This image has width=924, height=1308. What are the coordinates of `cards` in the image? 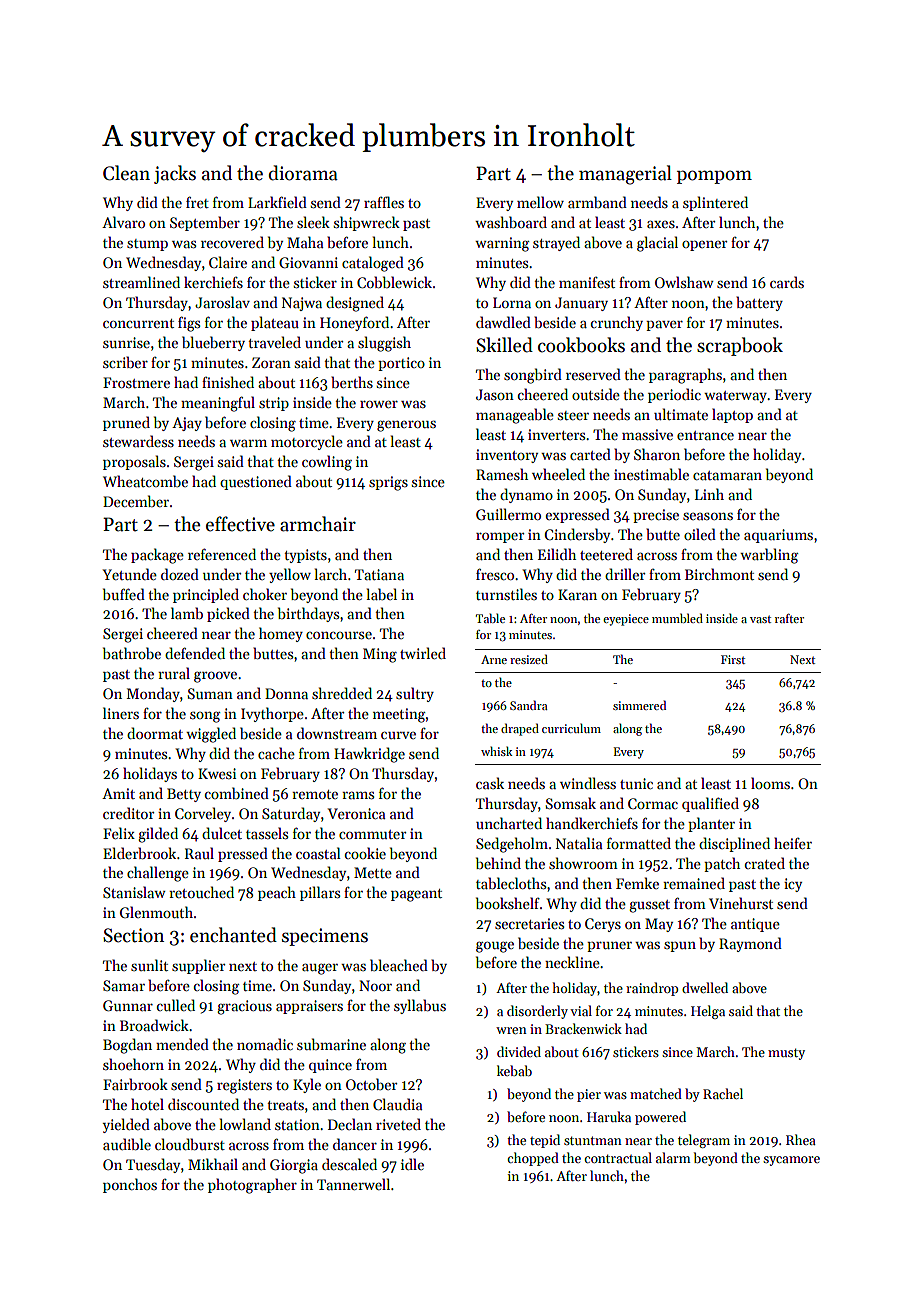 It's located at (787, 282).
